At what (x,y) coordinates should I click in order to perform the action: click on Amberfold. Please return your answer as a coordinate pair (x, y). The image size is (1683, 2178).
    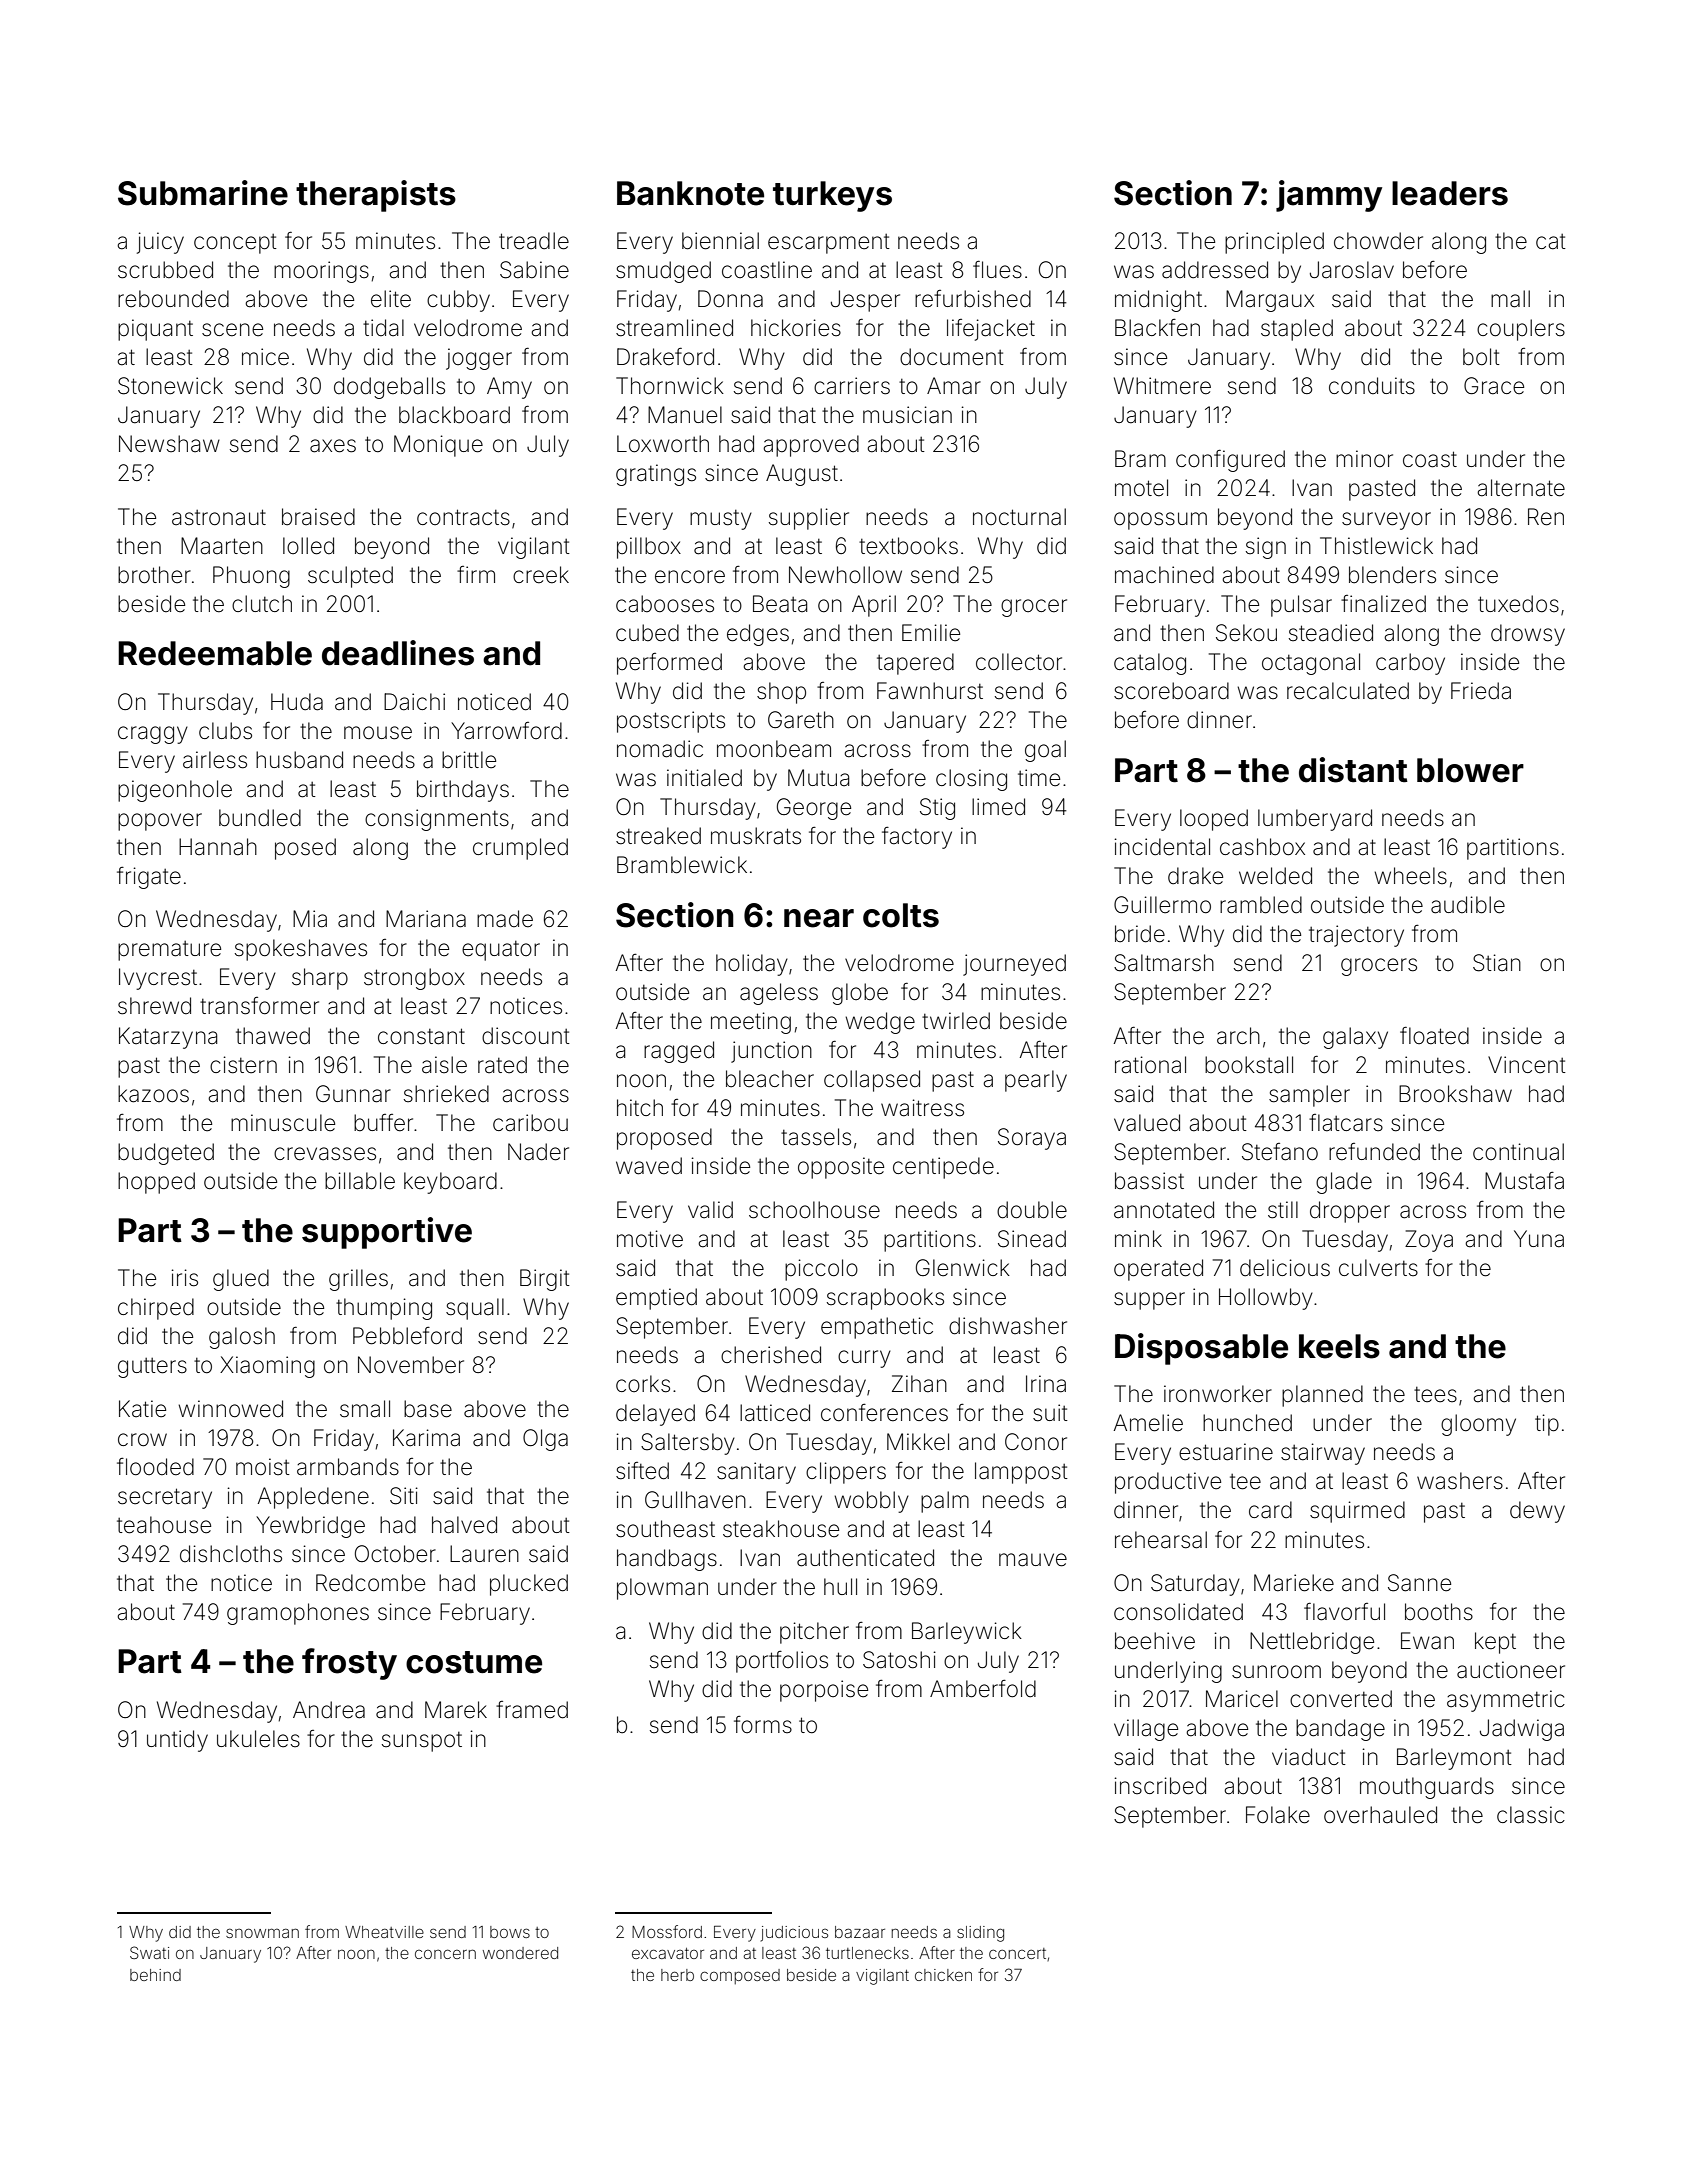
    Looking at the image, I should click on (983, 1689).
